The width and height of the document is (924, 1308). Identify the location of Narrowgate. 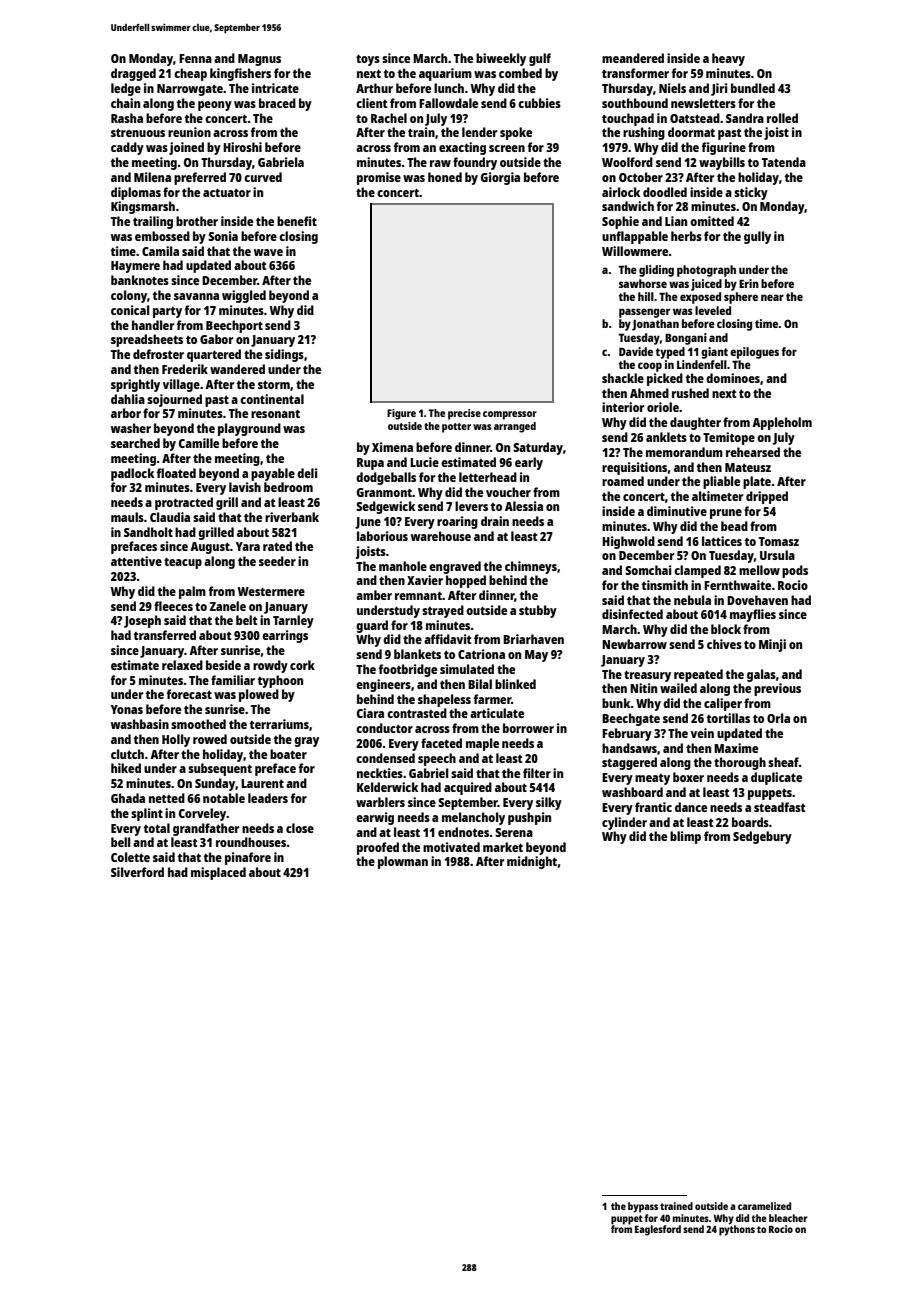
(190, 90).
